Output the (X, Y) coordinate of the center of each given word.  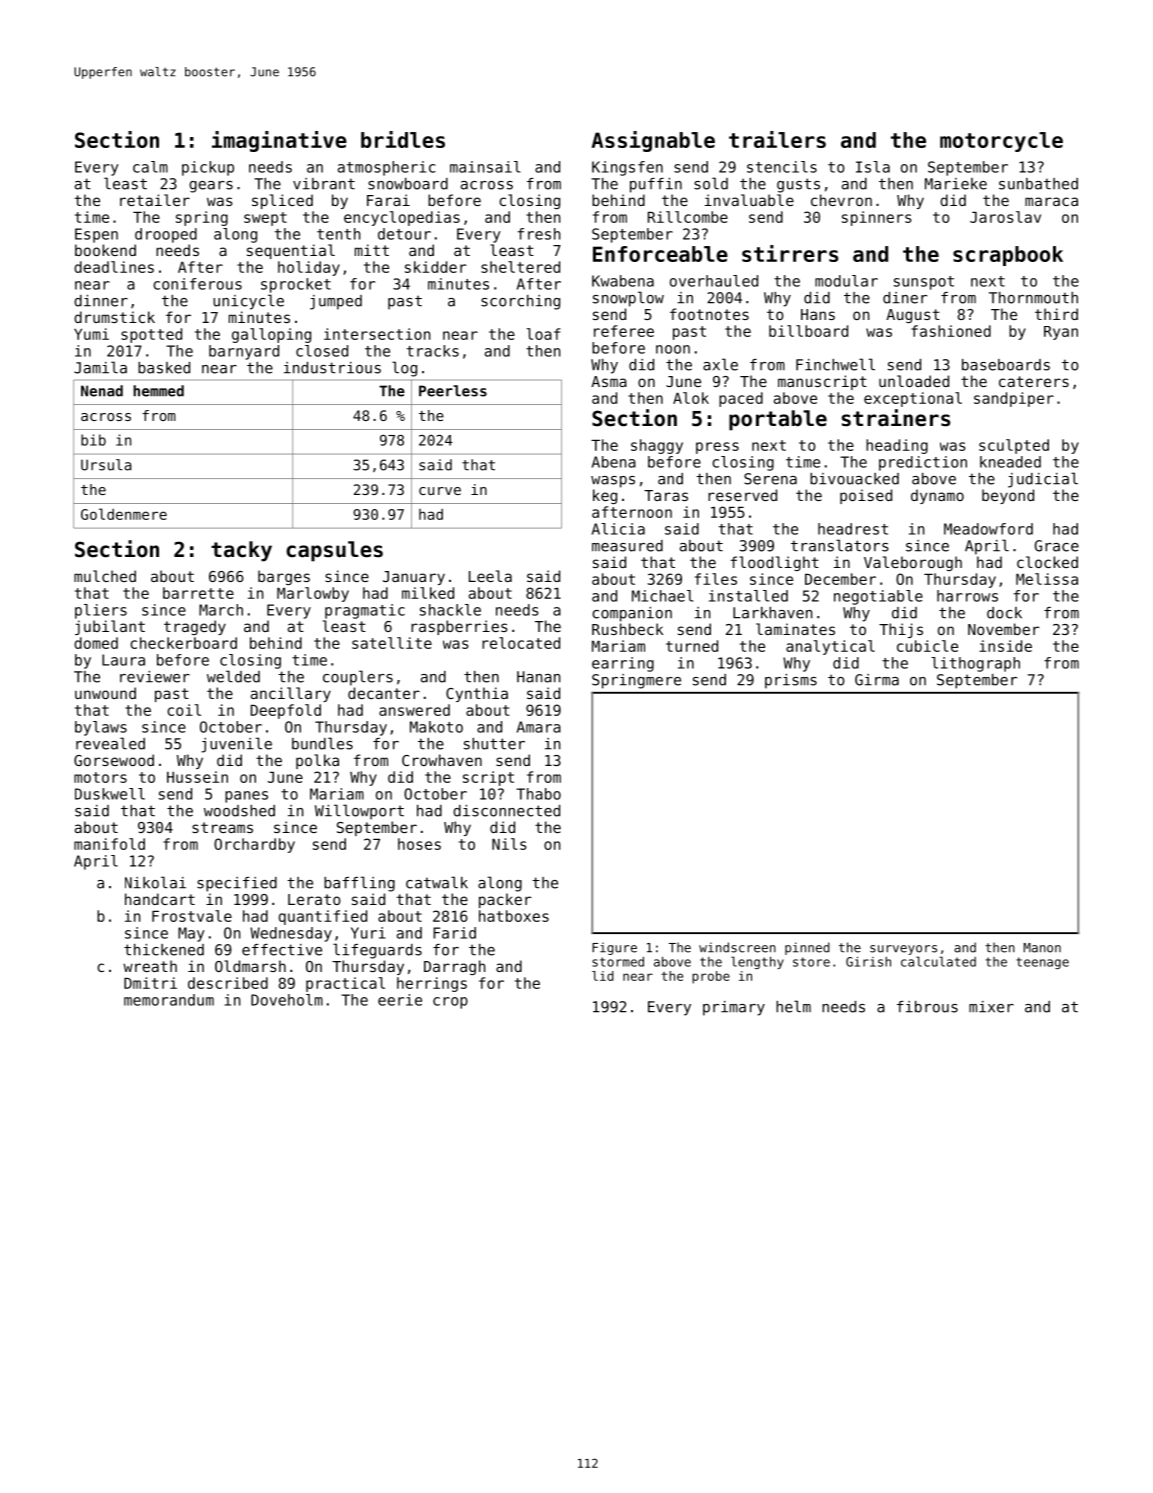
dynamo (937, 496)
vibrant (324, 184)
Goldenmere (124, 514)
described (228, 983)
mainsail (485, 167)
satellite (392, 643)
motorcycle (1001, 142)
